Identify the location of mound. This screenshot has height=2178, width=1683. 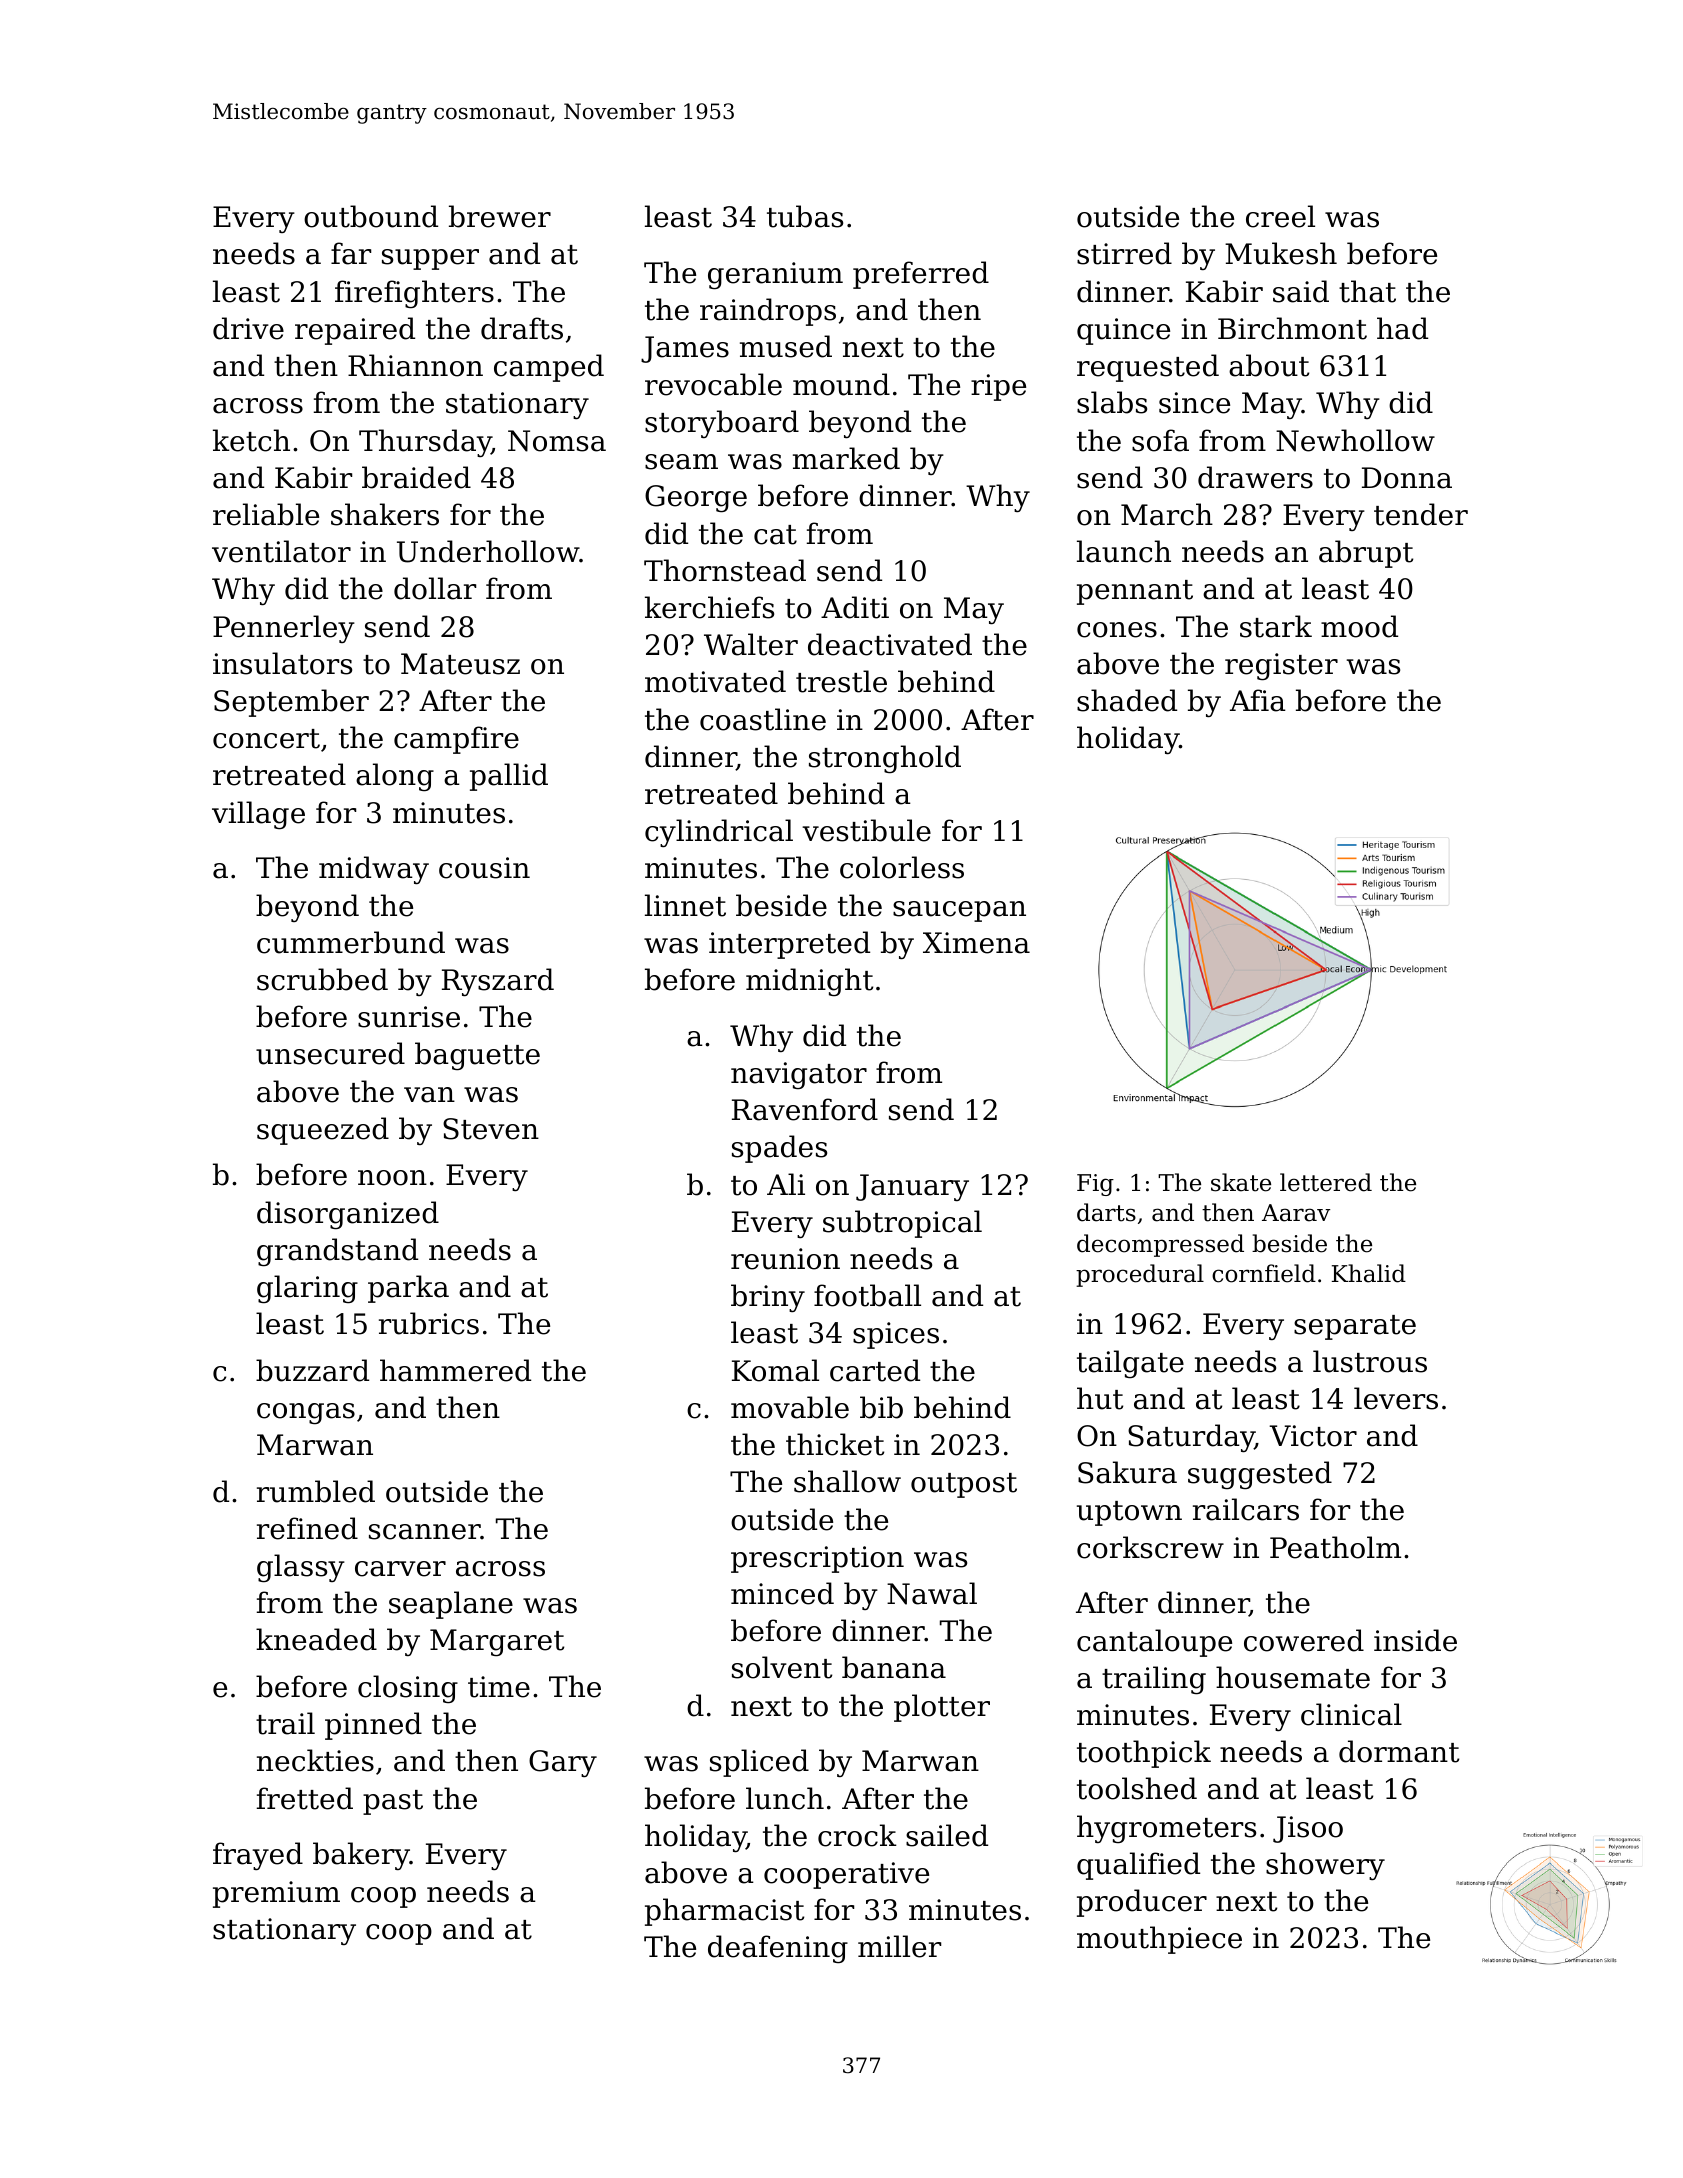
(841, 384).
